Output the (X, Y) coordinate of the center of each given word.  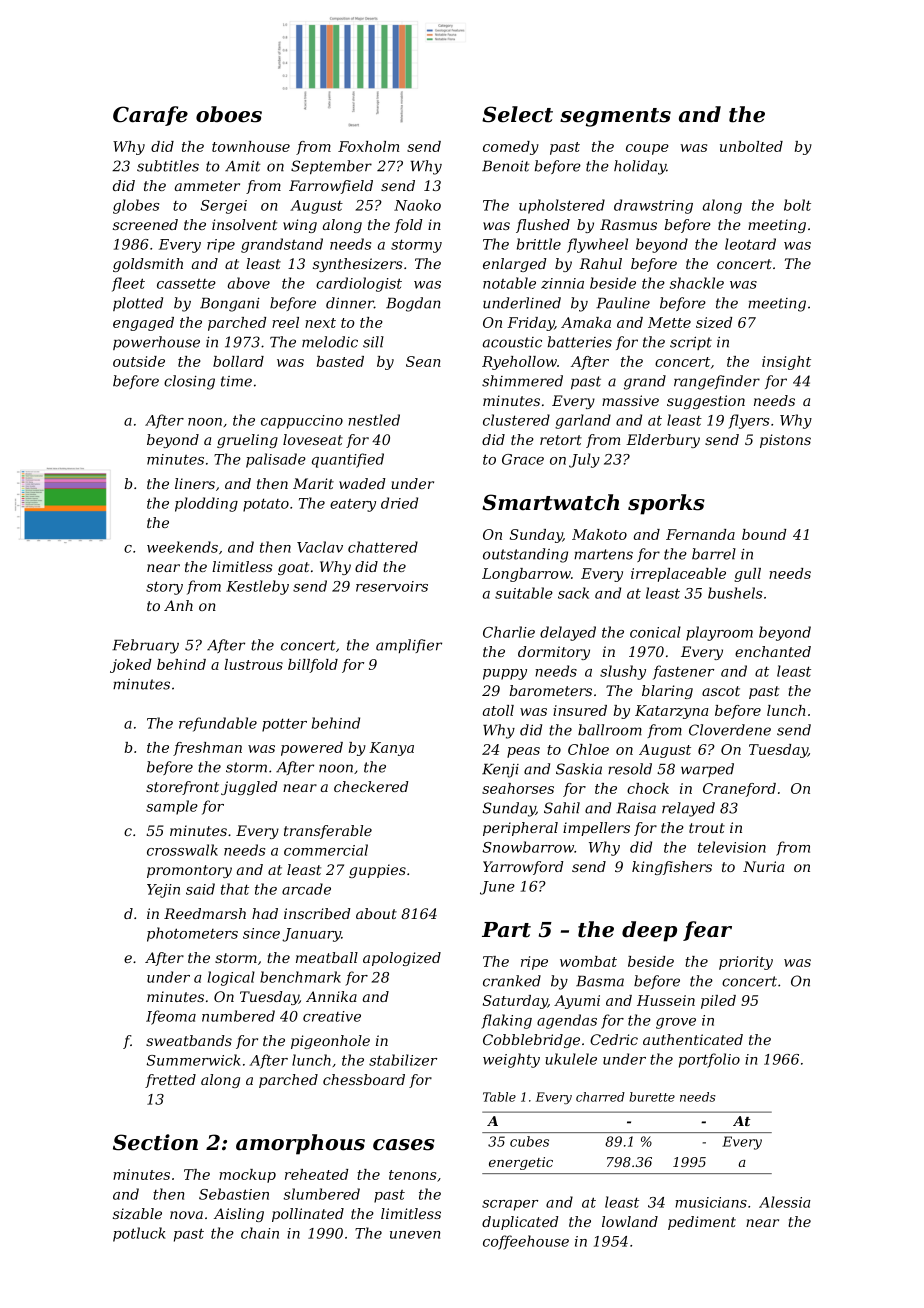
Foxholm (368, 146)
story (164, 588)
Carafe (150, 116)
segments (615, 117)
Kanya (391, 749)
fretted (170, 1081)
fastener (683, 672)
